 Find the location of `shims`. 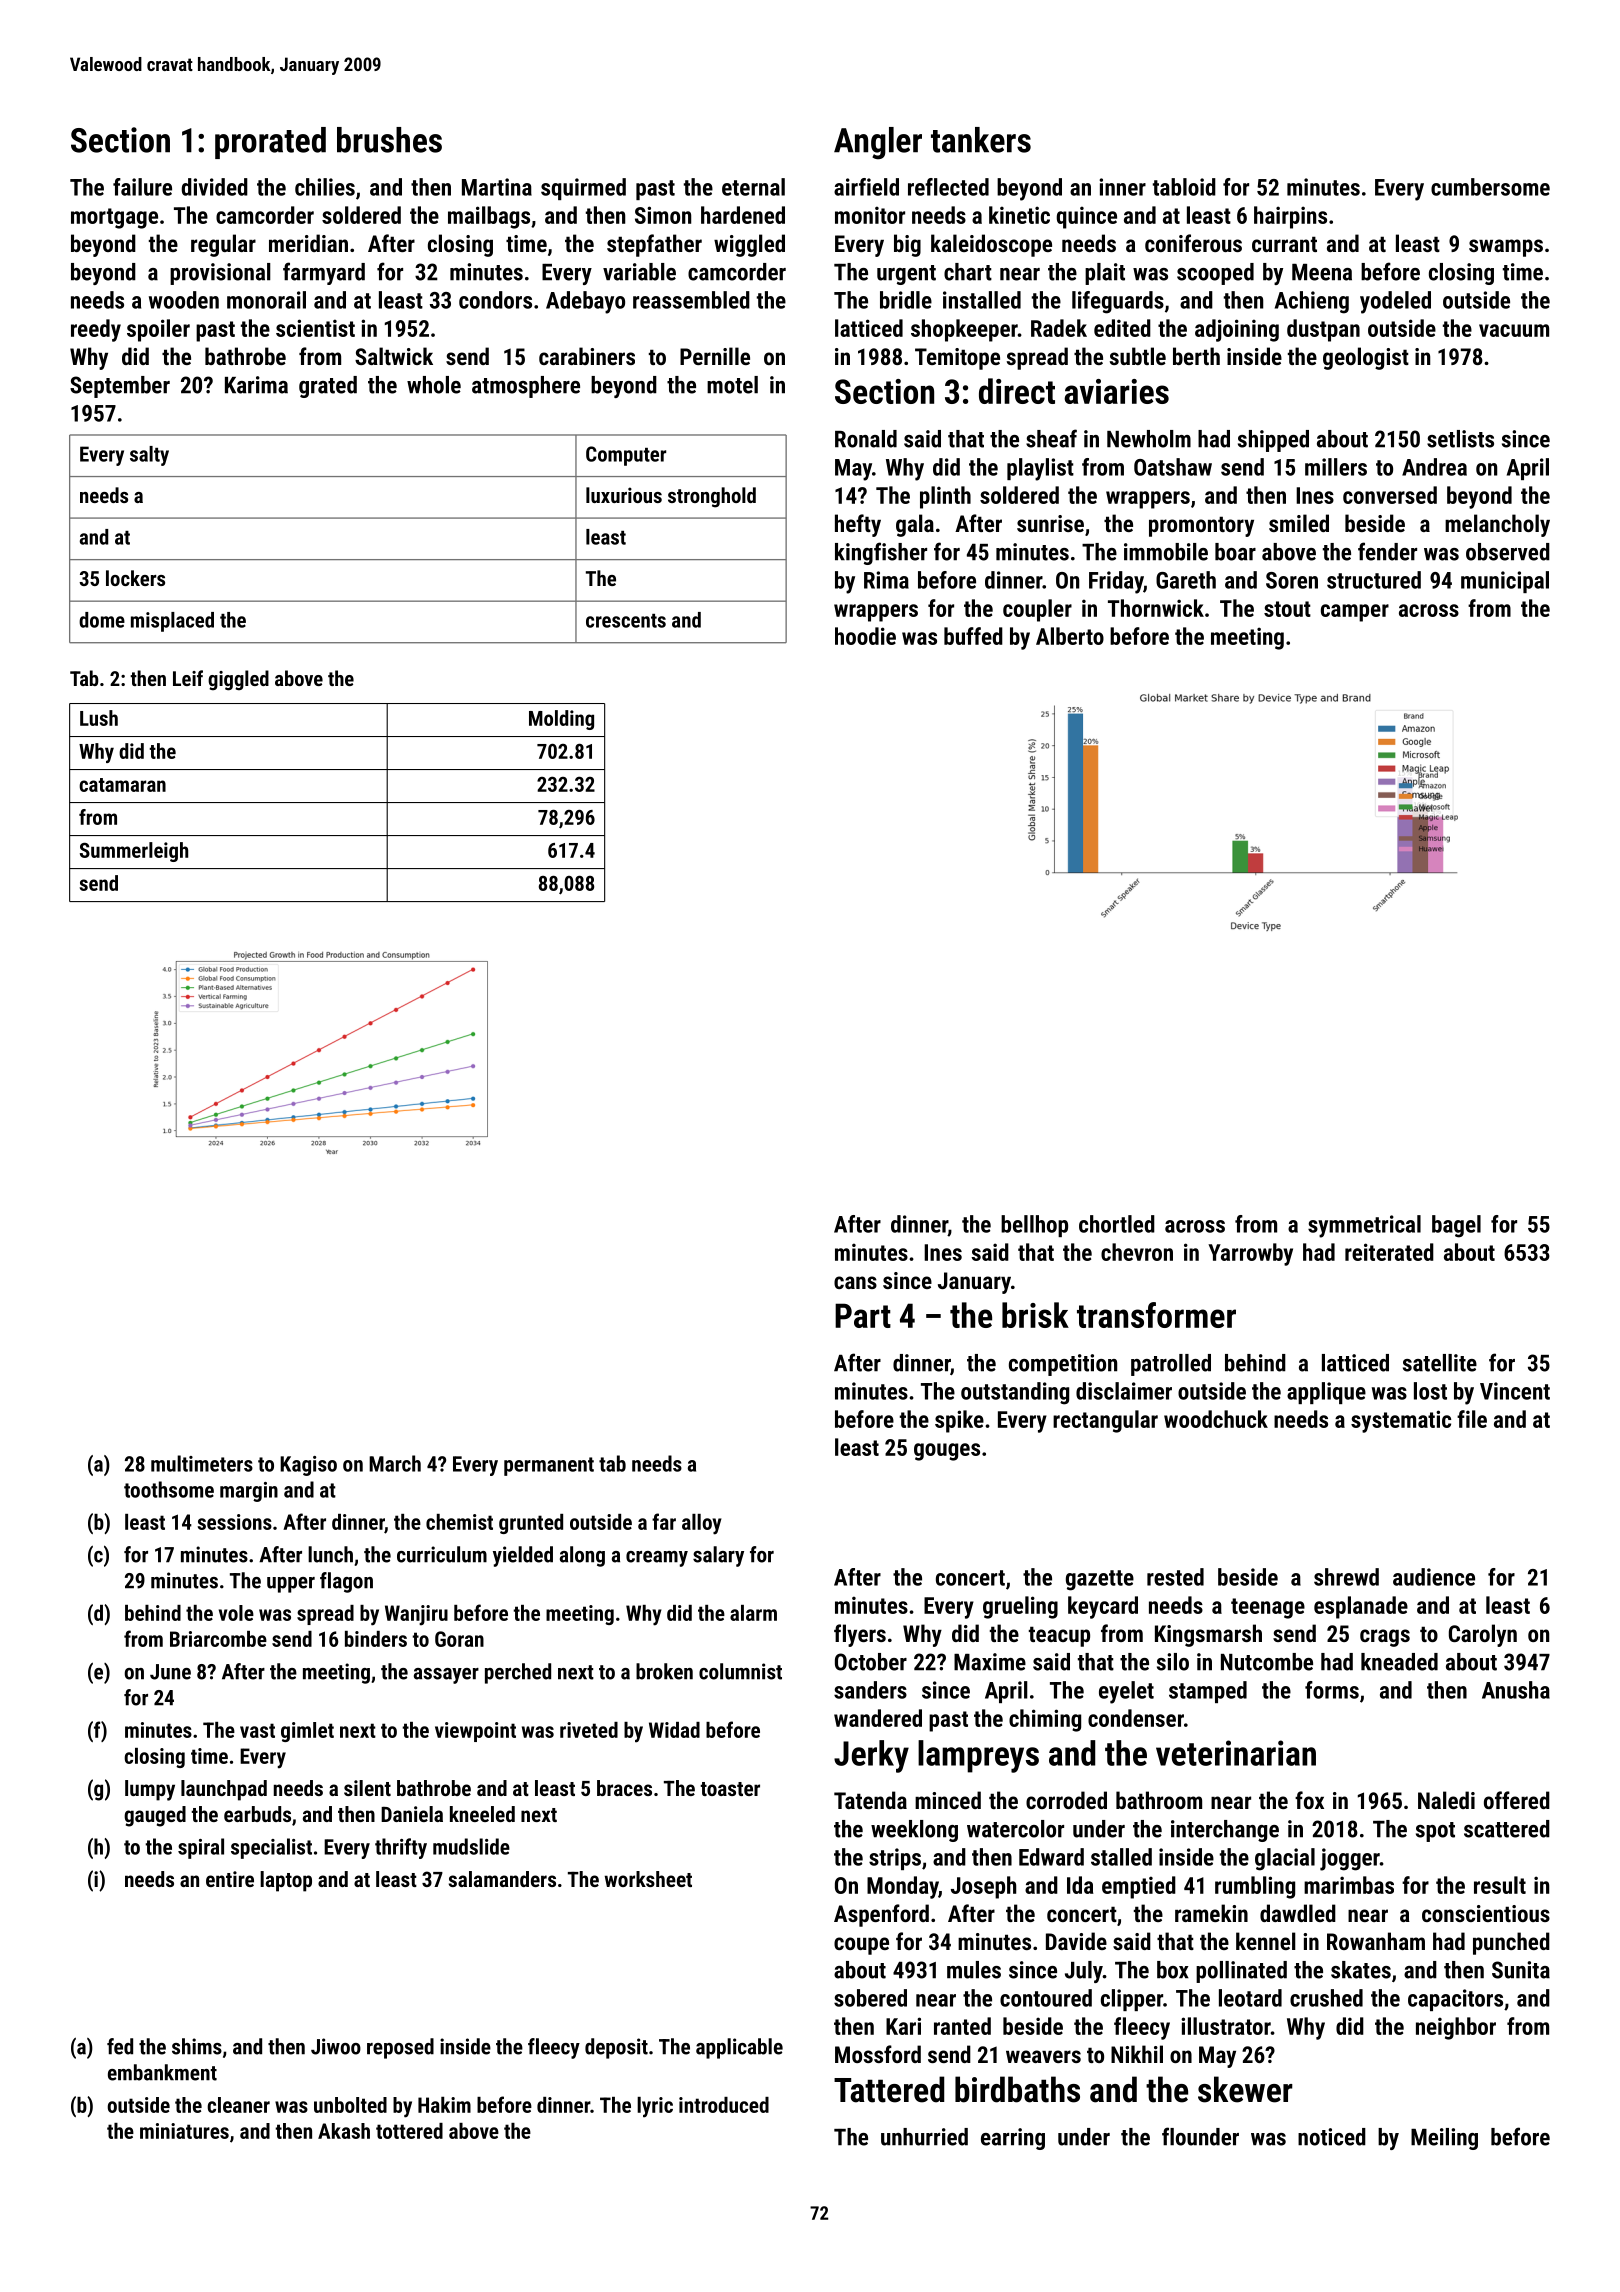

shims is located at coordinates (197, 2046).
